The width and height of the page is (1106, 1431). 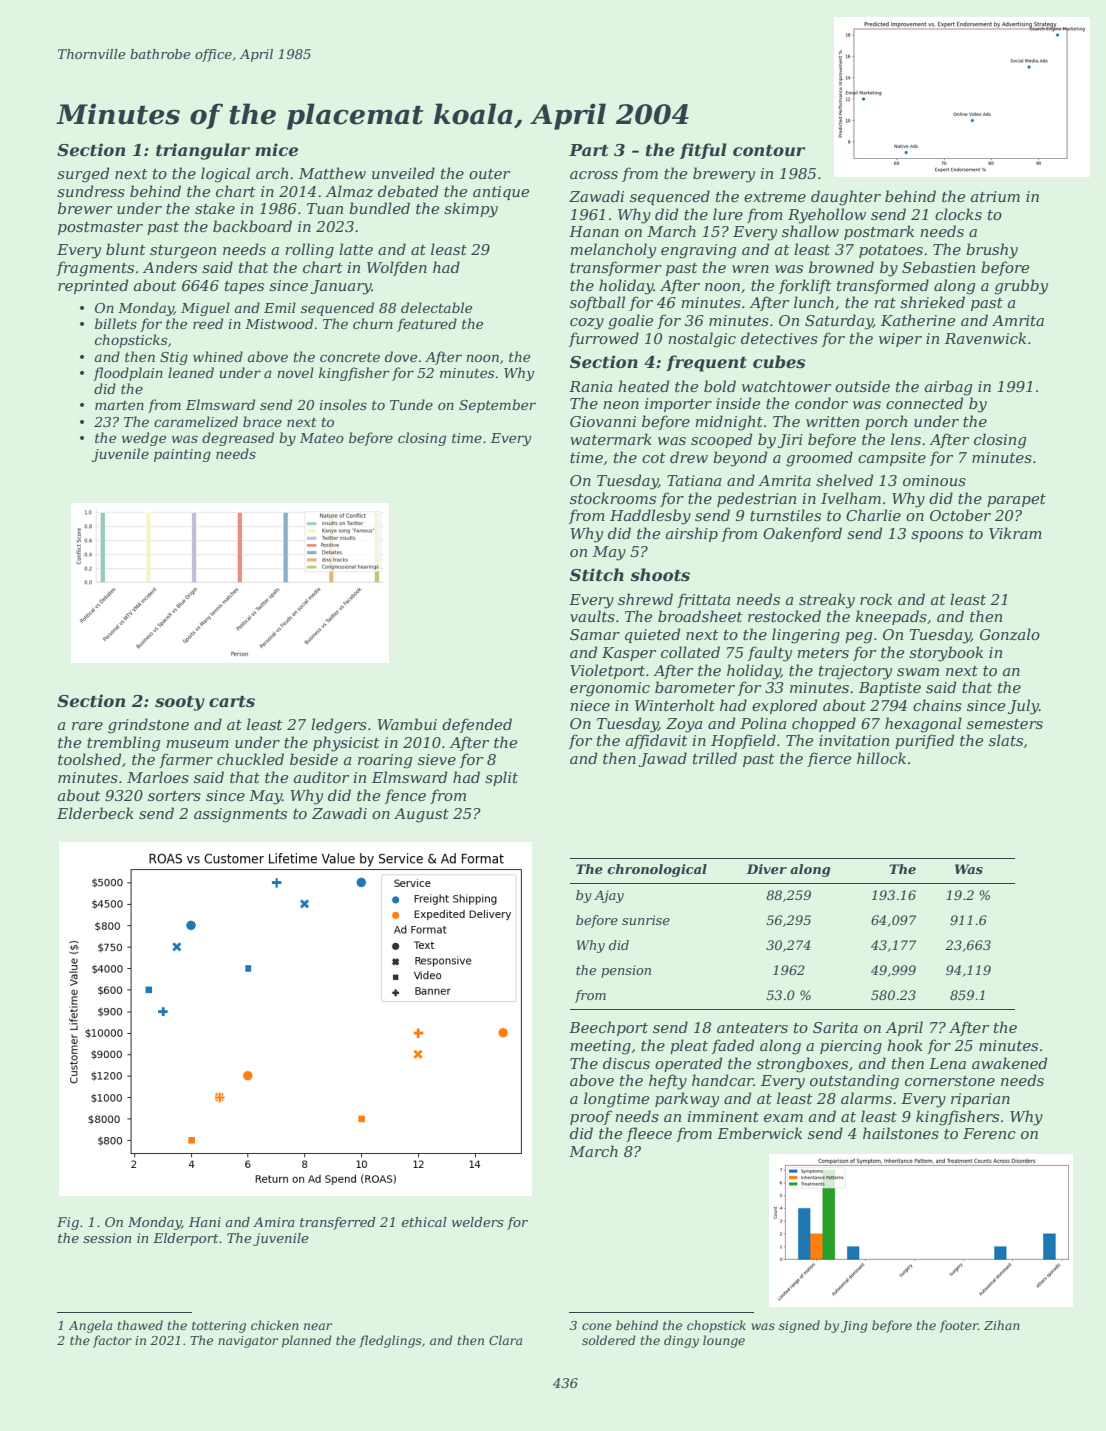 What do you see at coordinates (923, 725) in the page?
I see `hexagonal` at bounding box center [923, 725].
